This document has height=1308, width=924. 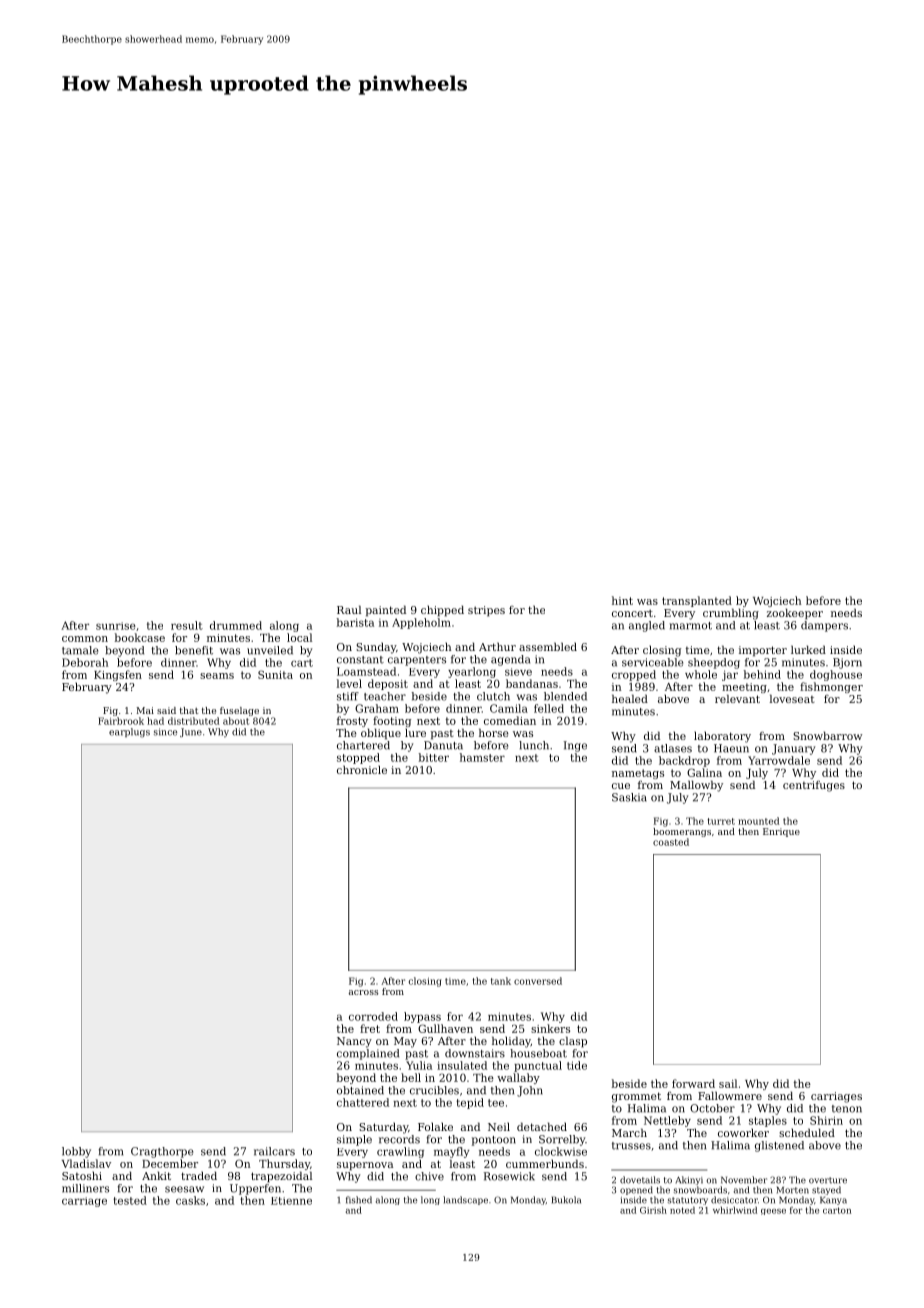 I want to click on conversed, so click(x=538, y=981).
